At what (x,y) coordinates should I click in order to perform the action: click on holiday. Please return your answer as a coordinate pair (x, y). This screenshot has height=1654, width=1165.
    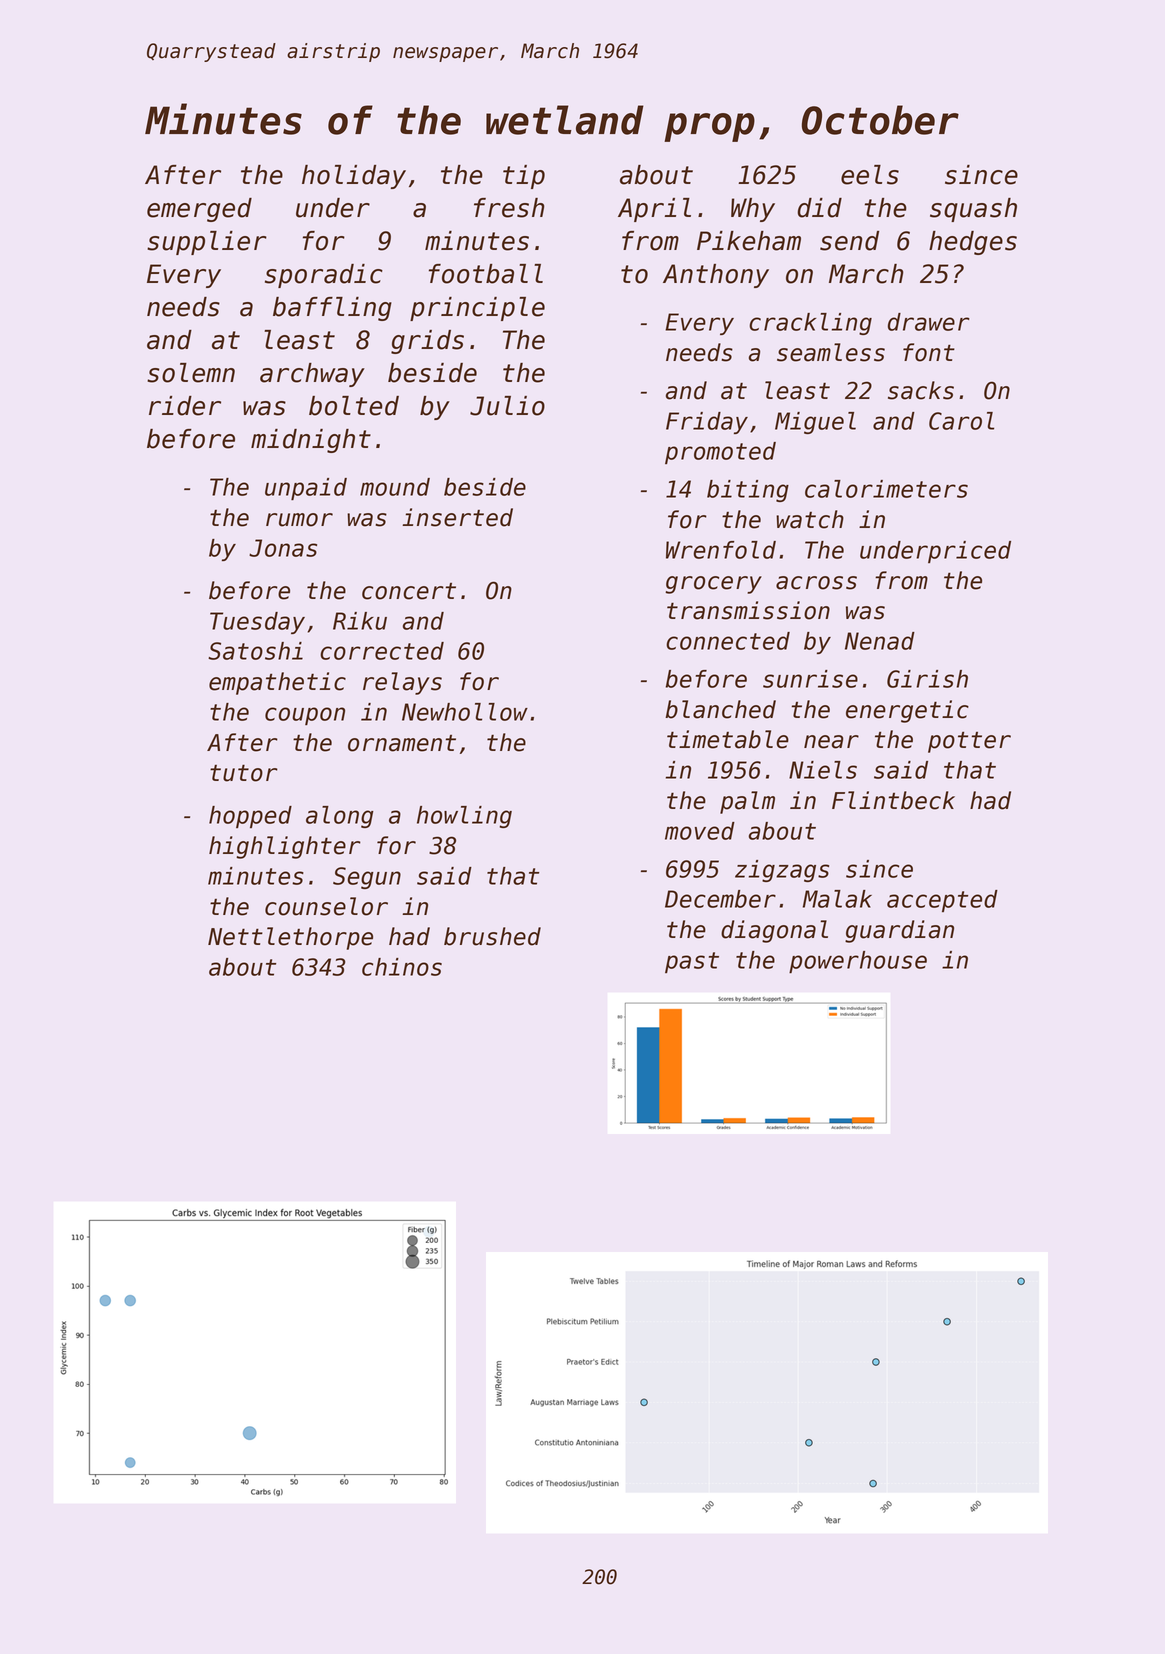
    Looking at the image, I should click on (354, 177).
